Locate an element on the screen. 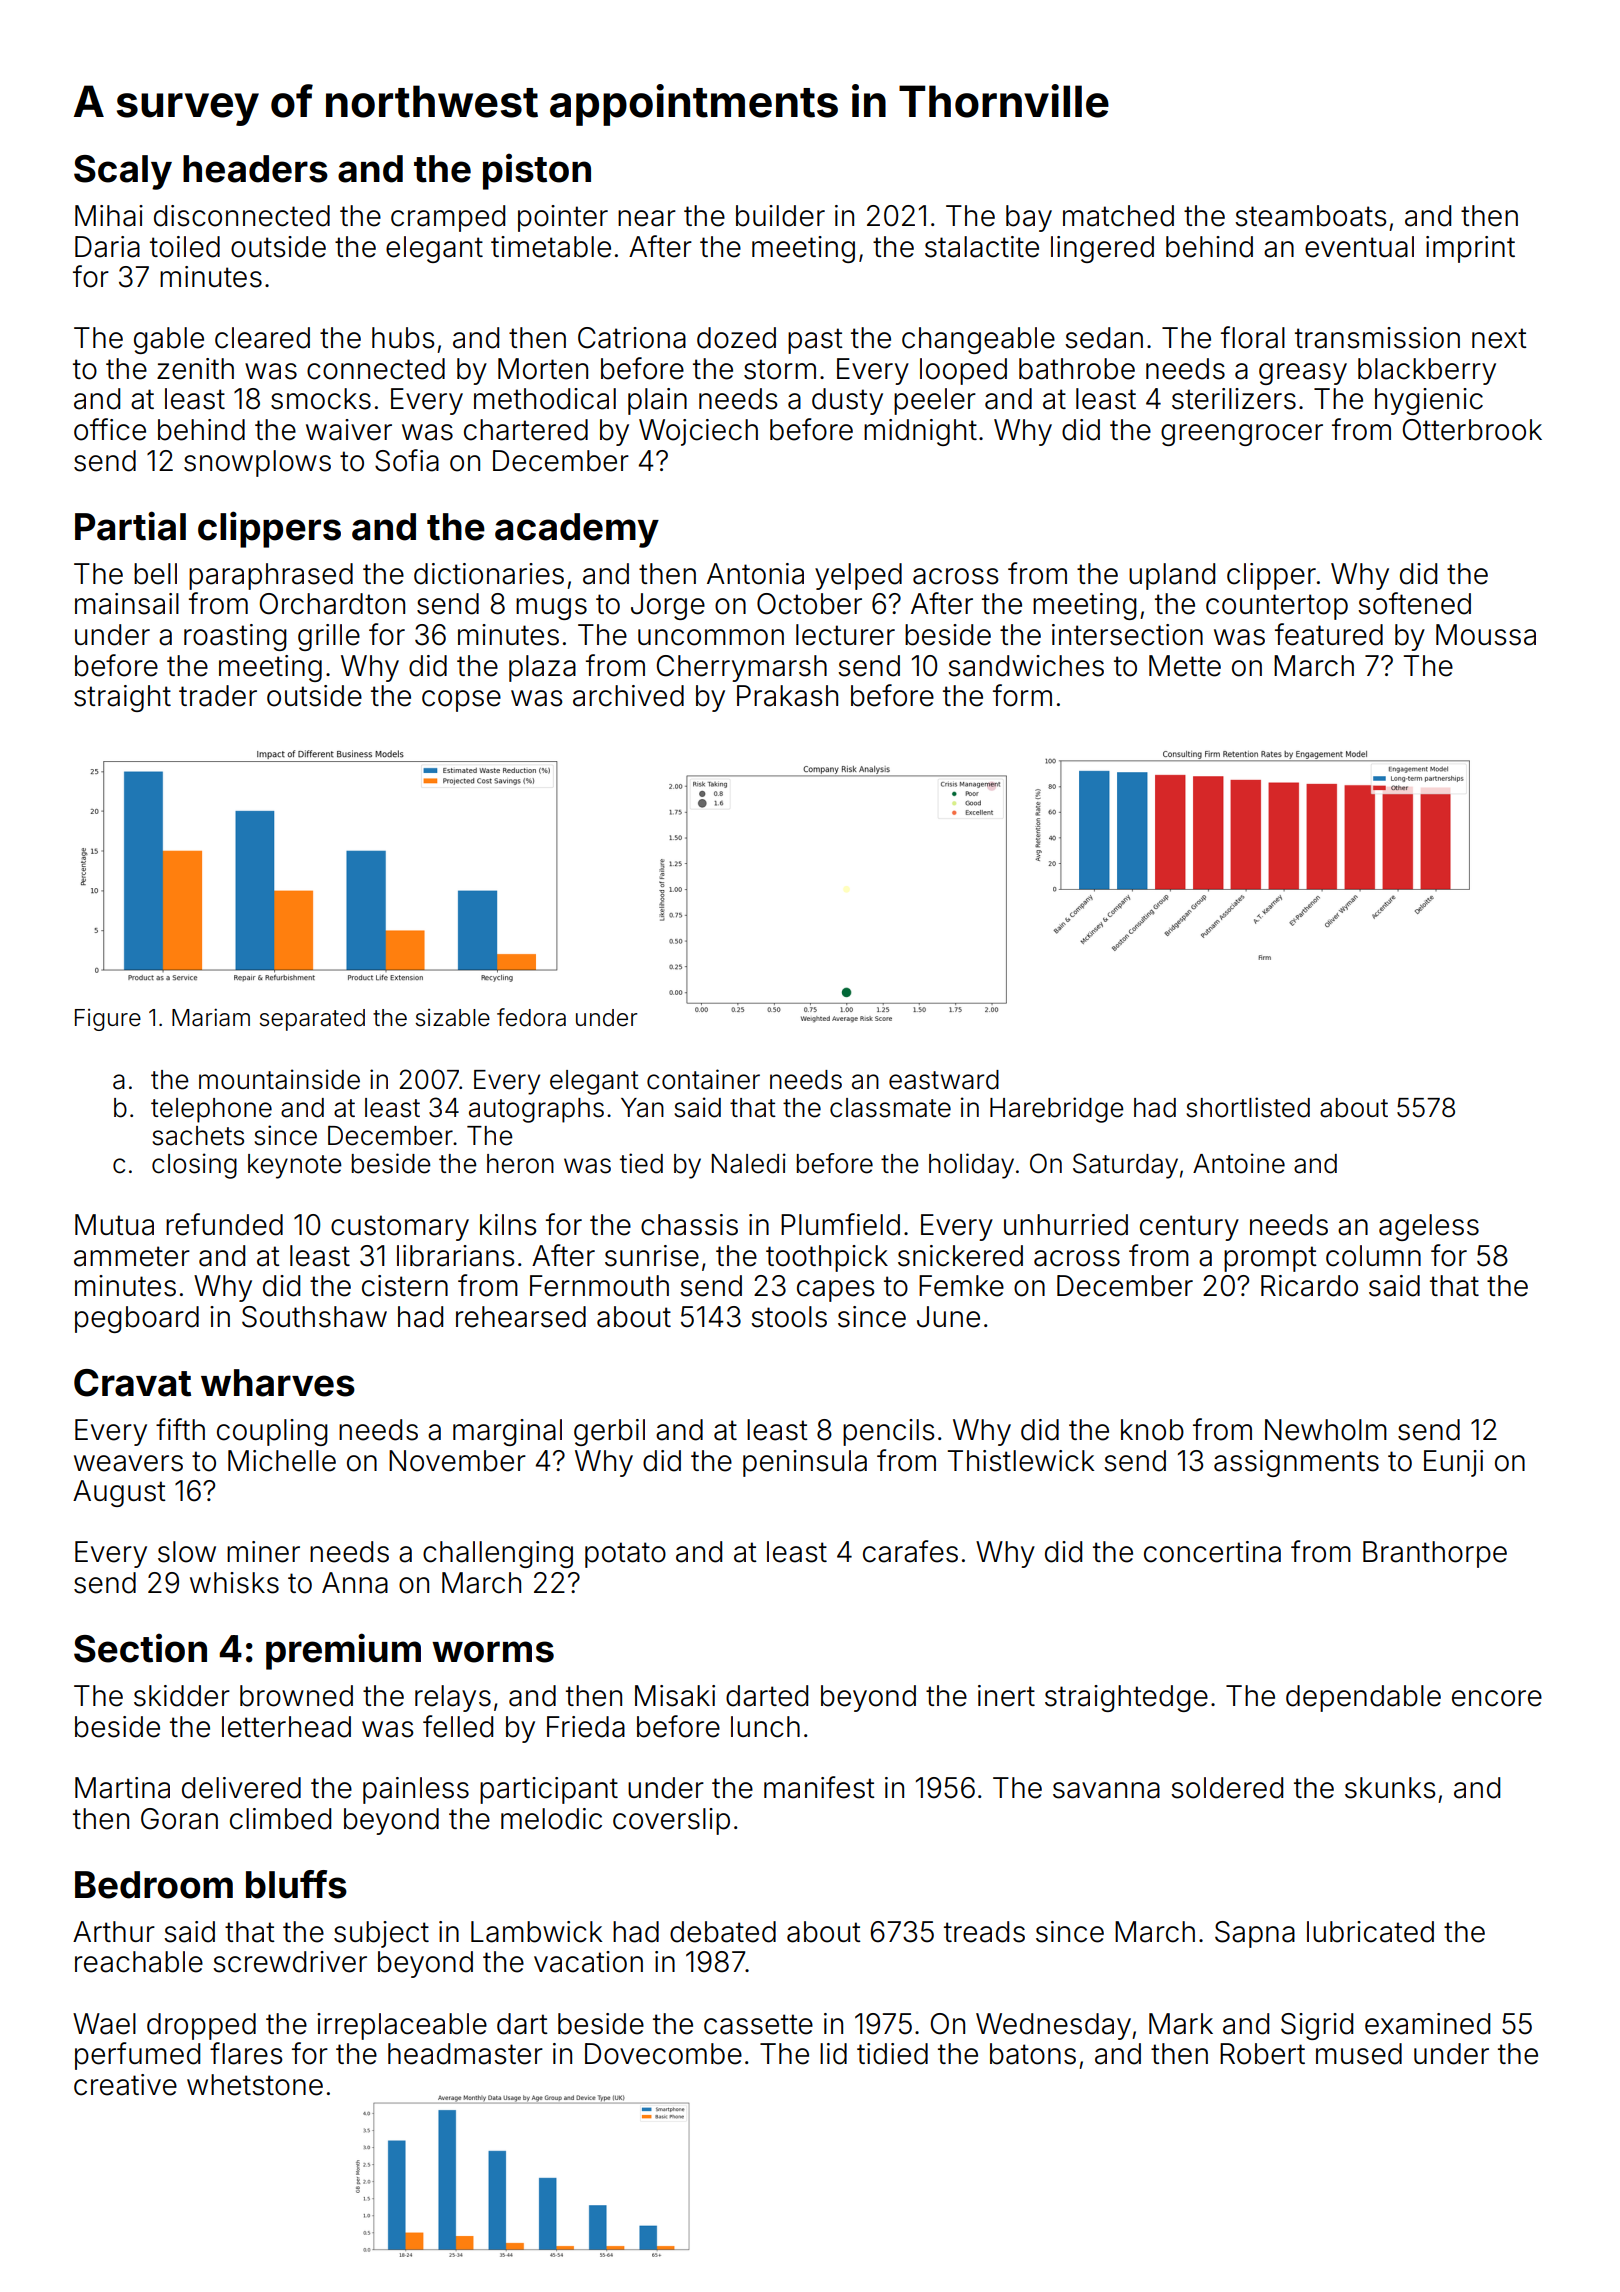 The width and height of the screenshot is (1620, 2292). climbed is located at coordinates (280, 1819).
